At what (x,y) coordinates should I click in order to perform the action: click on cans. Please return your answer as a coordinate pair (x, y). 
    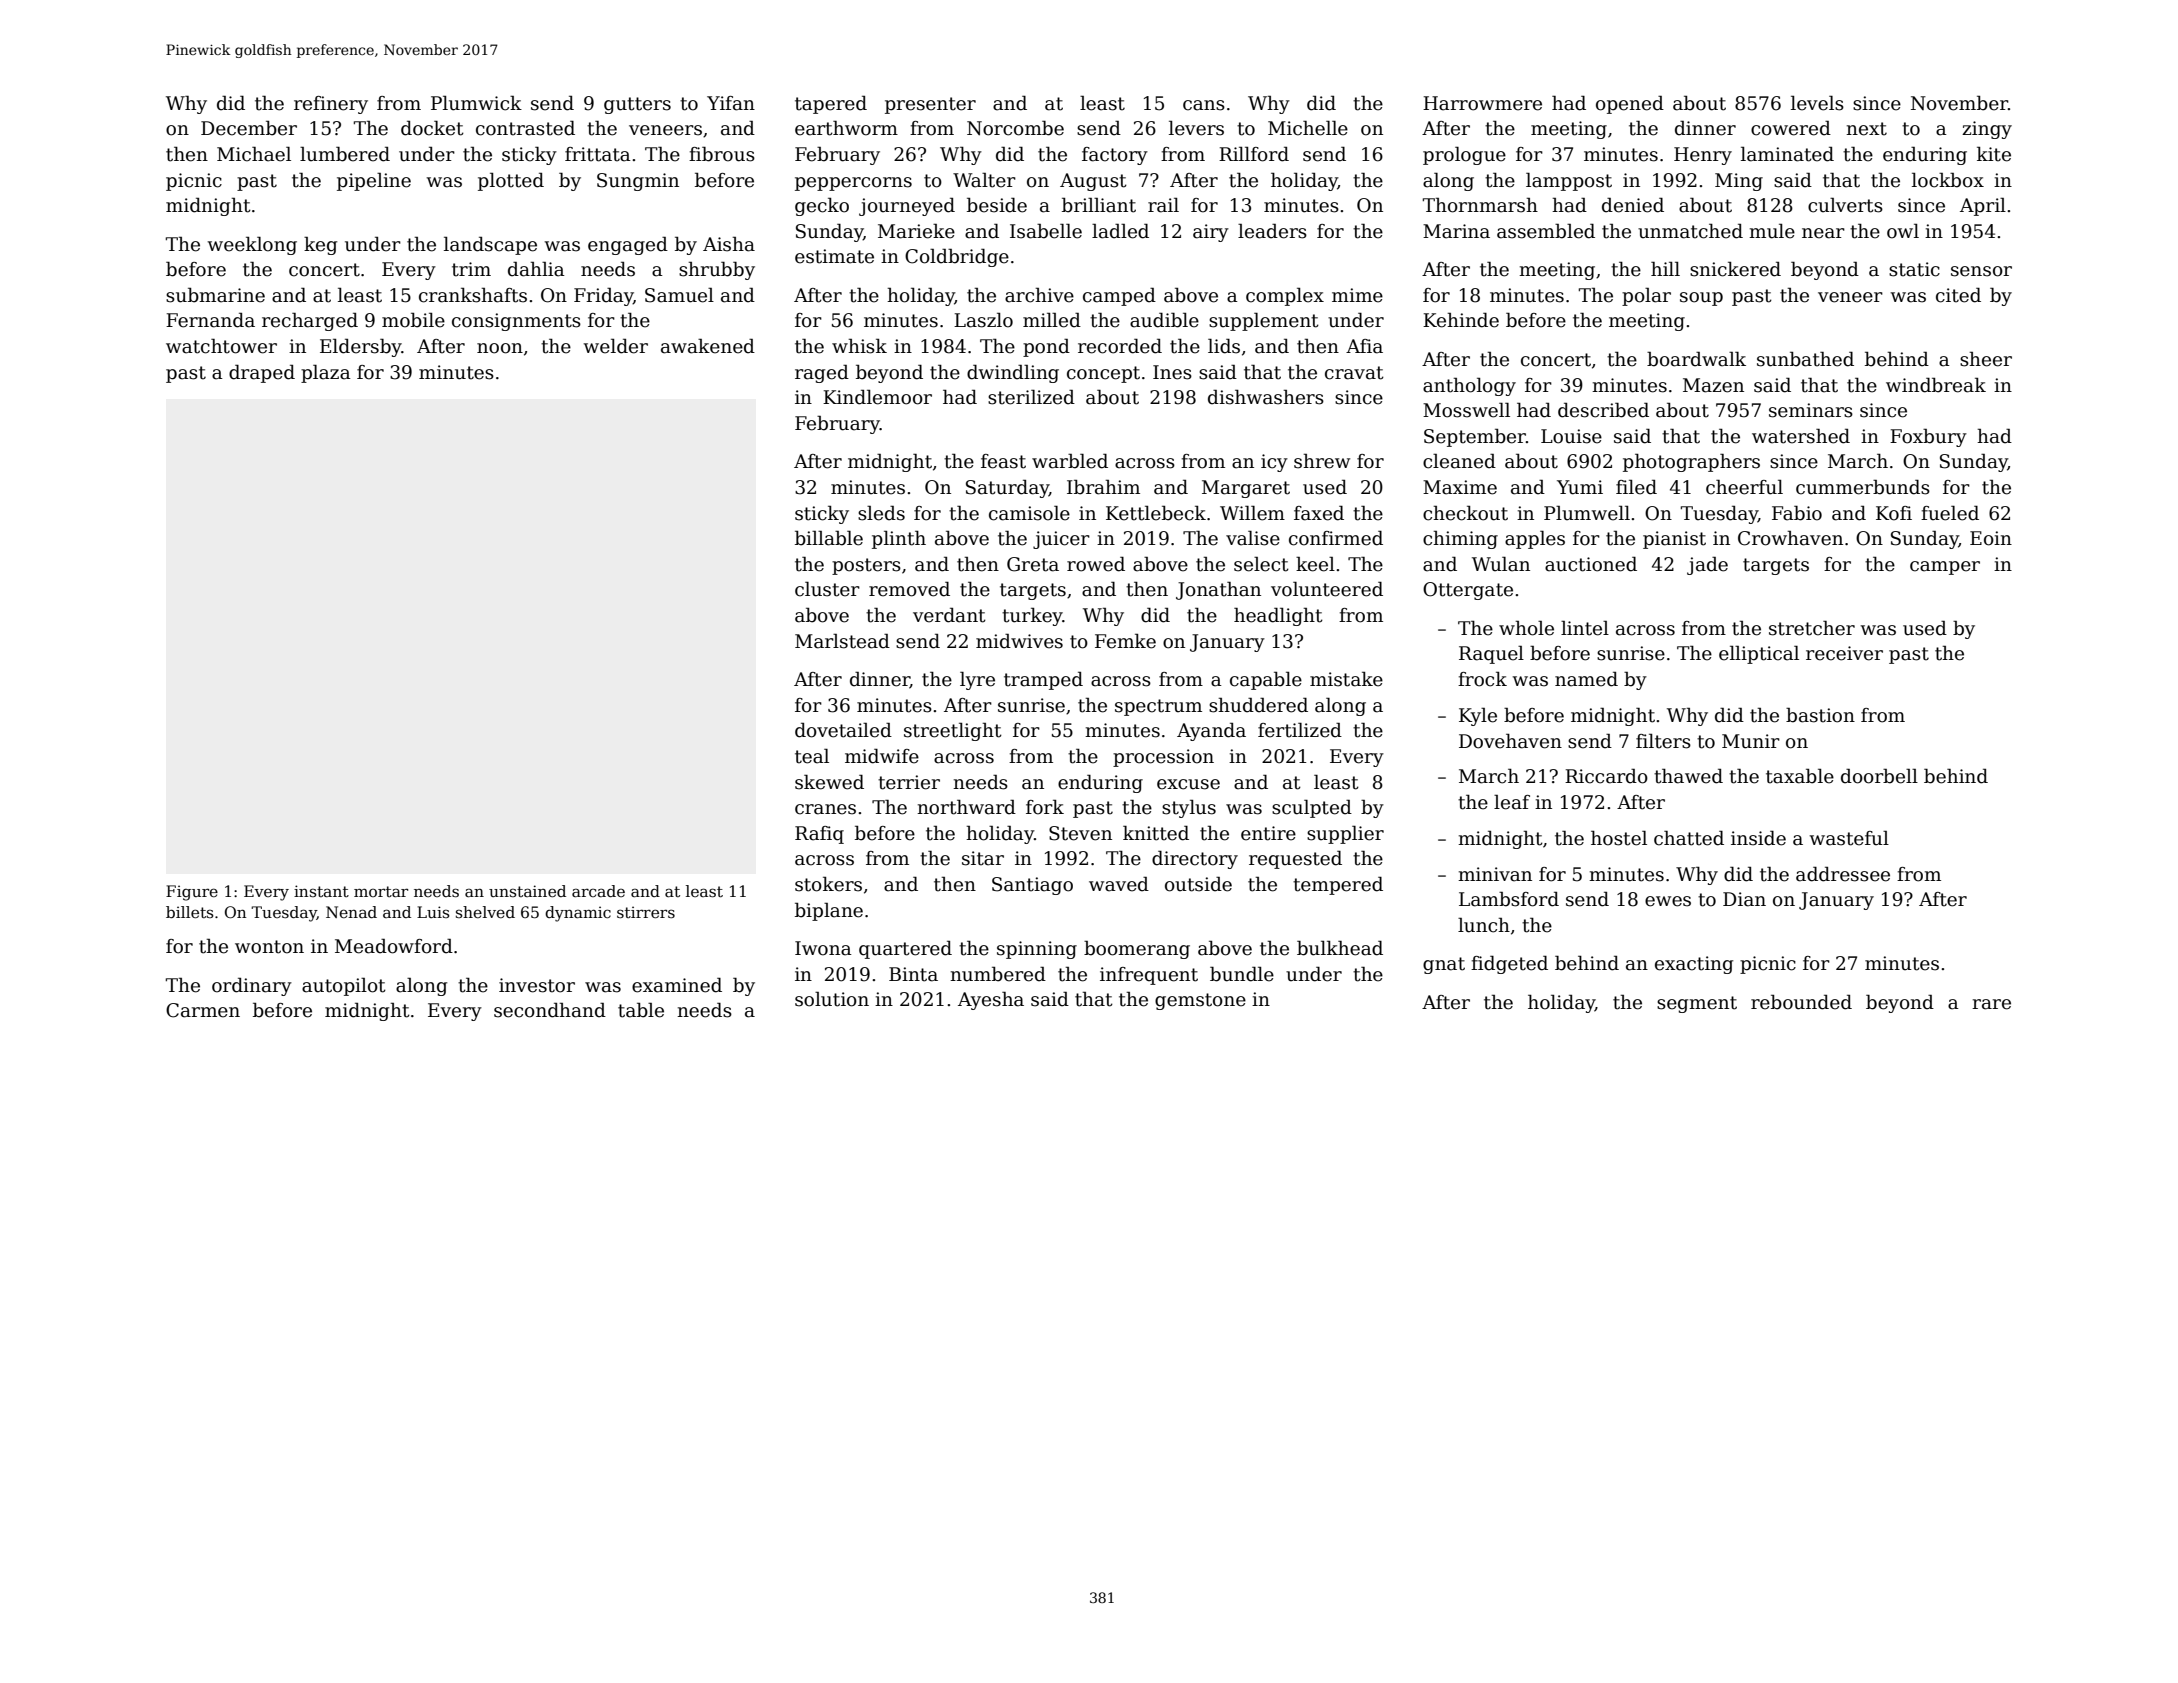
    Looking at the image, I should click on (1204, 105).
